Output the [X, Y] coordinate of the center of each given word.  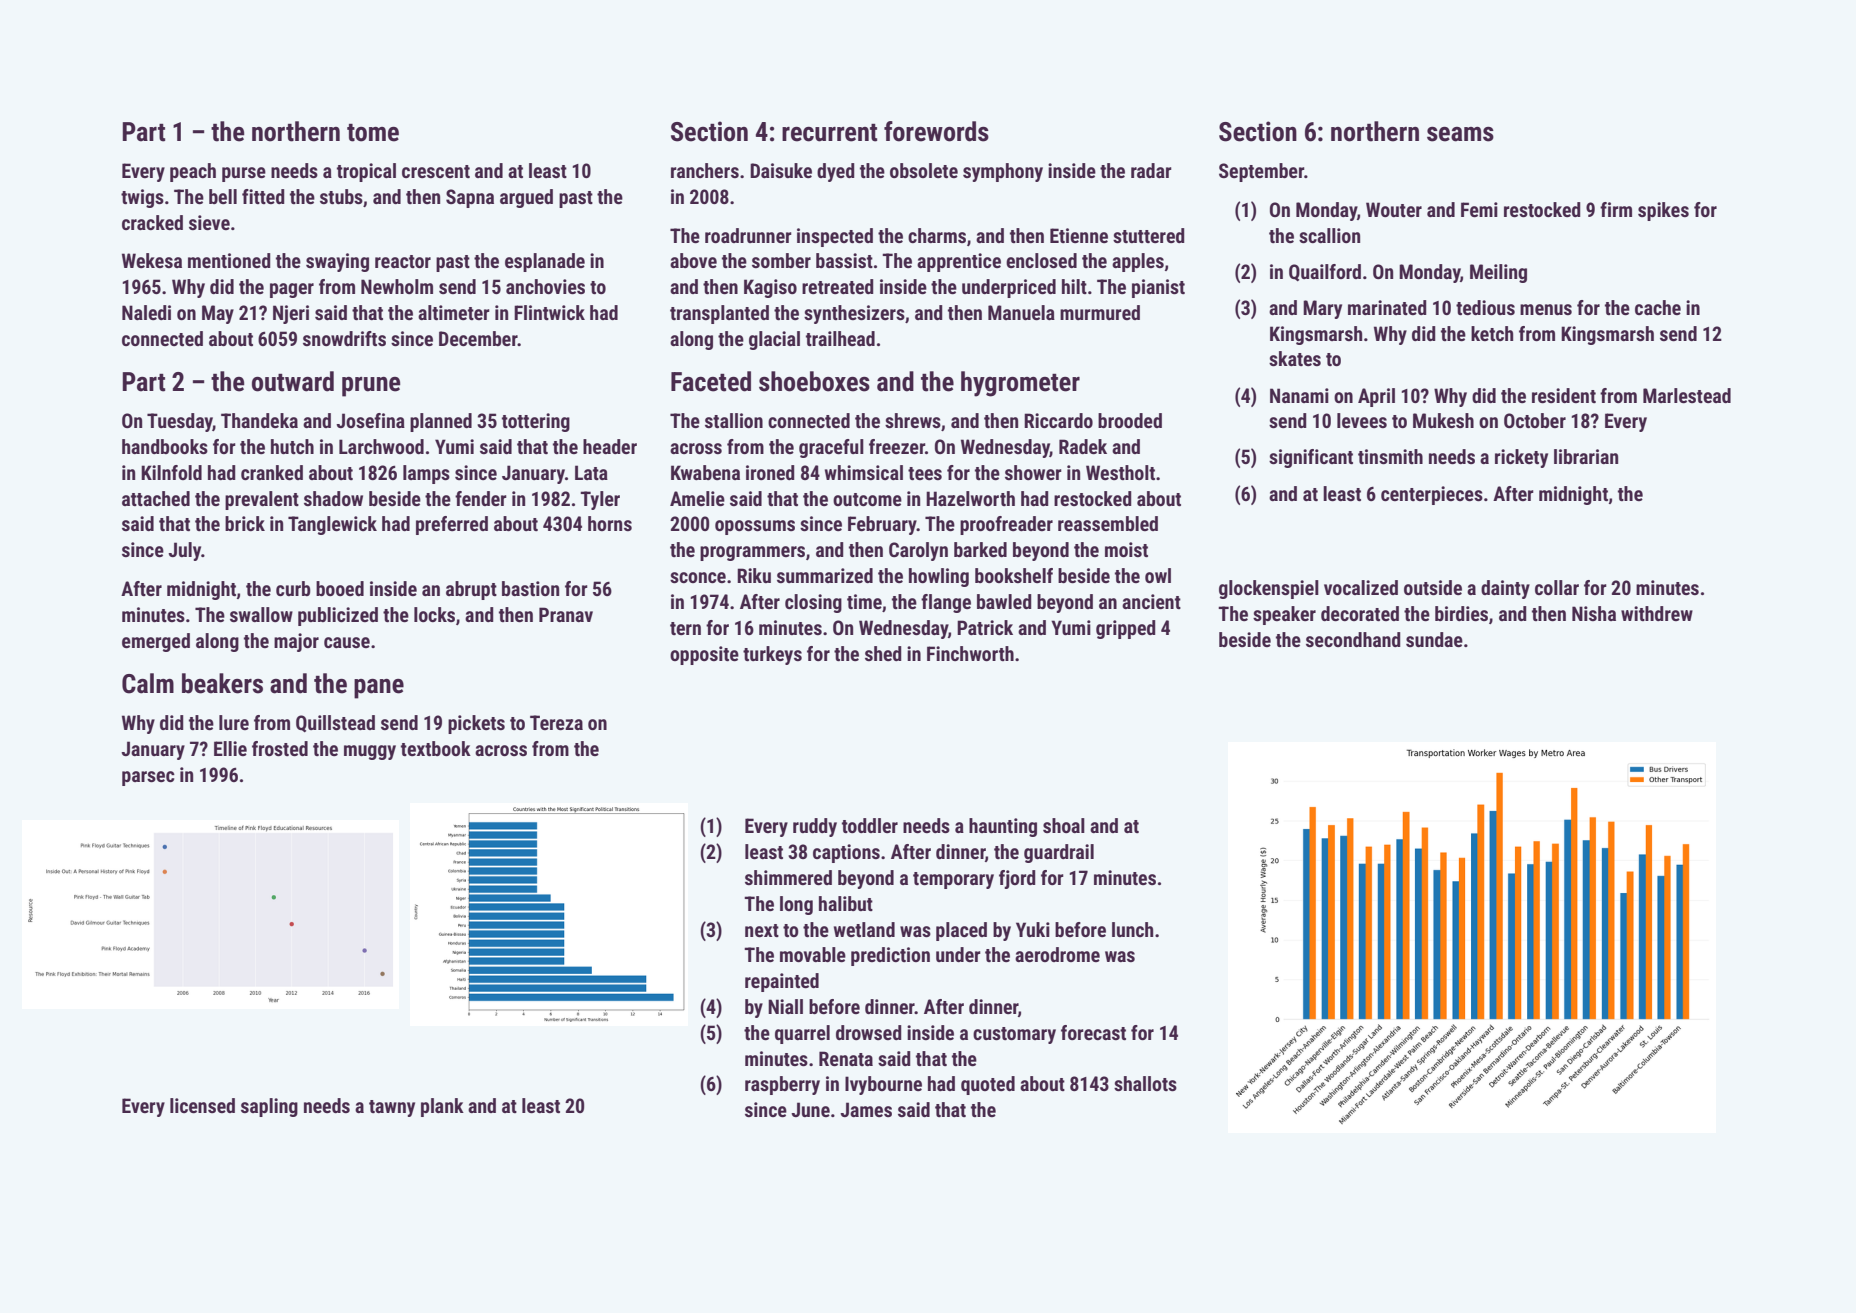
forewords [936, 131]
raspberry [782, 1085]
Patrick [985, 627]
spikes [1663, 211]
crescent [436, 171]
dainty [1505, 589]
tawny [392, 1108]
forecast [1093, 1032]
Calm [148, 683]
